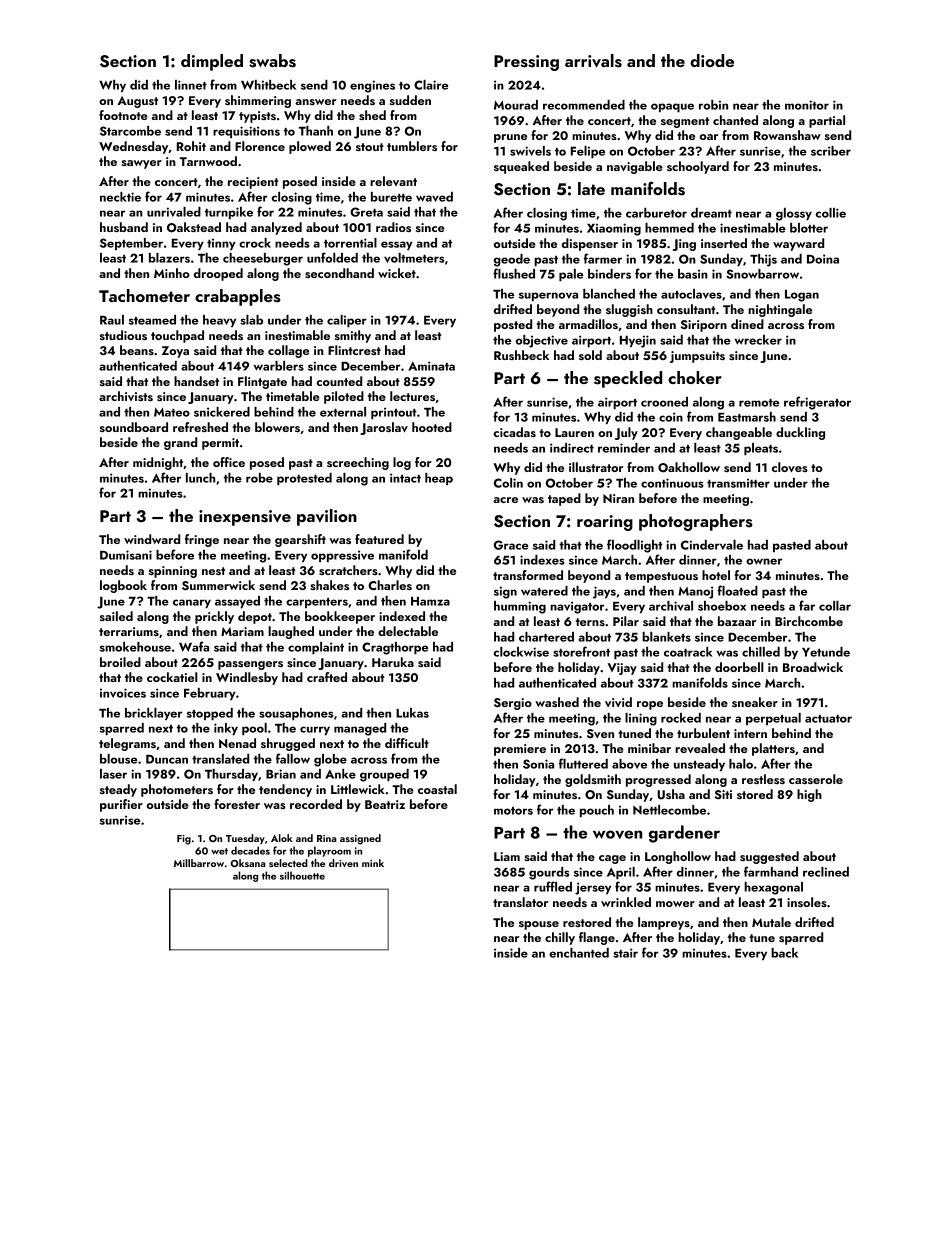 Image resolution: width=952 pixels, height=1233 pixels. Describe the element at coordinates (513, 811) in the page. I see `motors` at that location.
